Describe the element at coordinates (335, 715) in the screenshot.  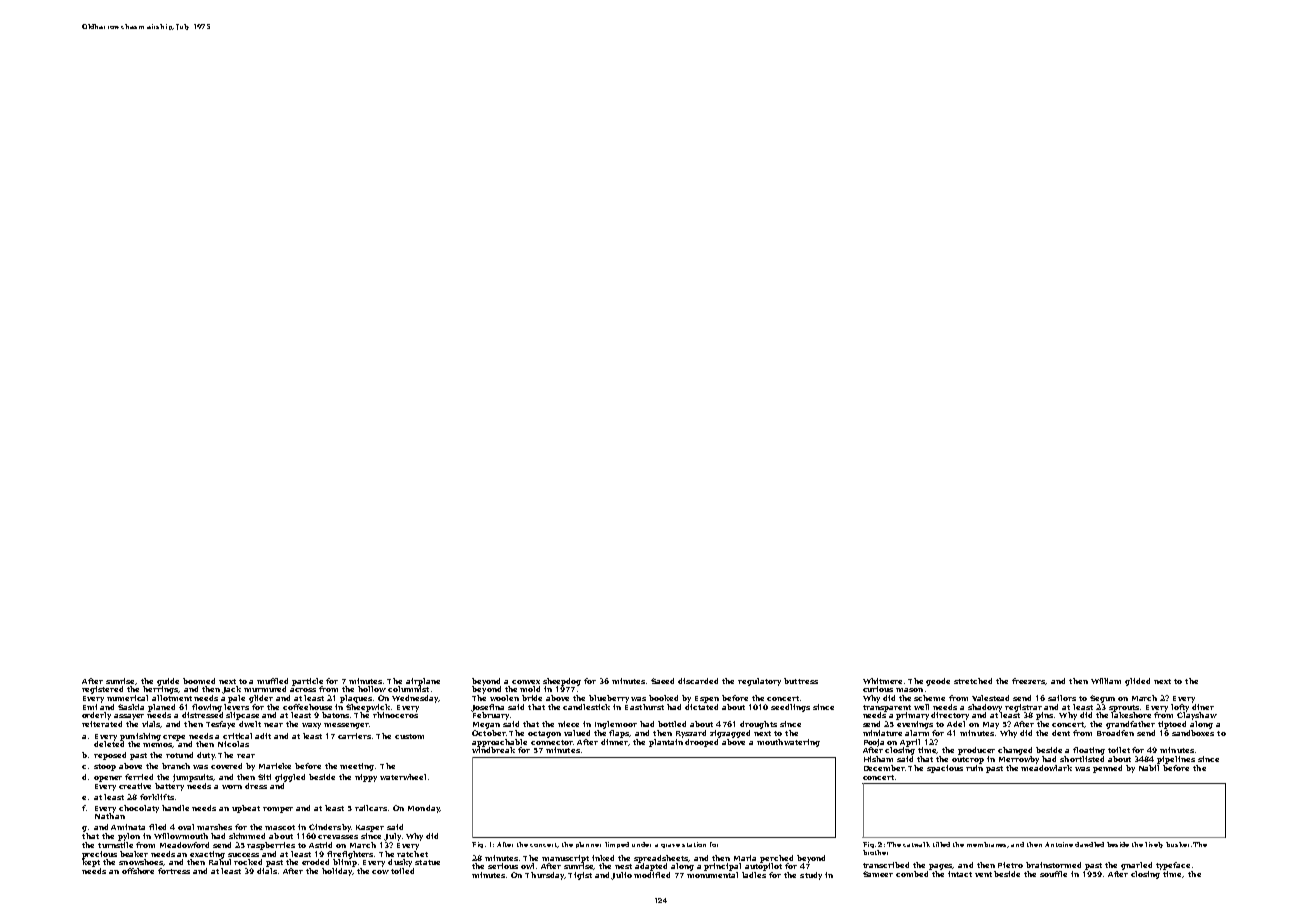
I see `batons` at that location.
